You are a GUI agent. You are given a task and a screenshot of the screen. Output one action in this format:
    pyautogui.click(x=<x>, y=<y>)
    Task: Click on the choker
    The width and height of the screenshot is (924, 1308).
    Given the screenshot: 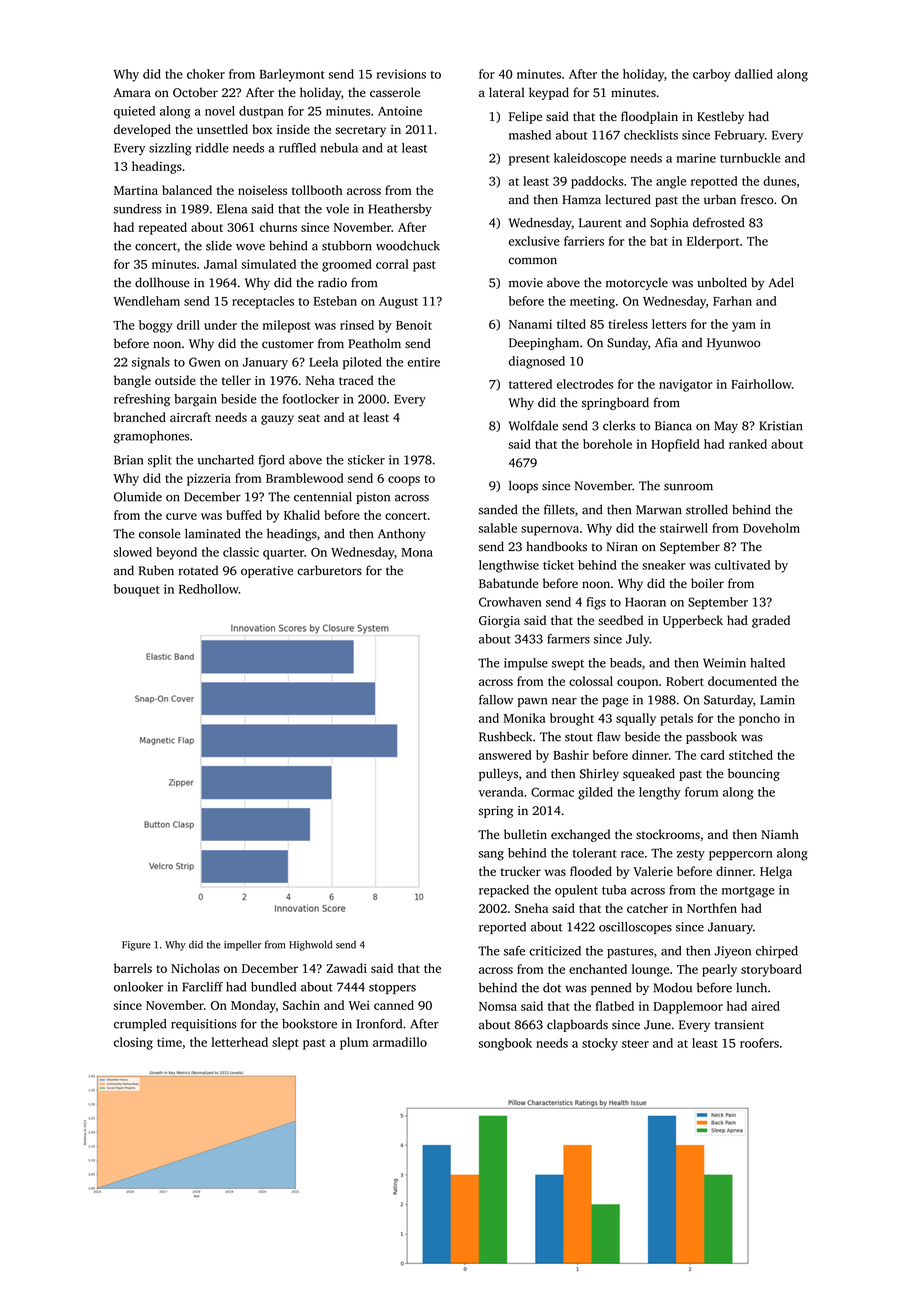 What is the action you would take?
    pyautogui.click(x=206, y=74)
